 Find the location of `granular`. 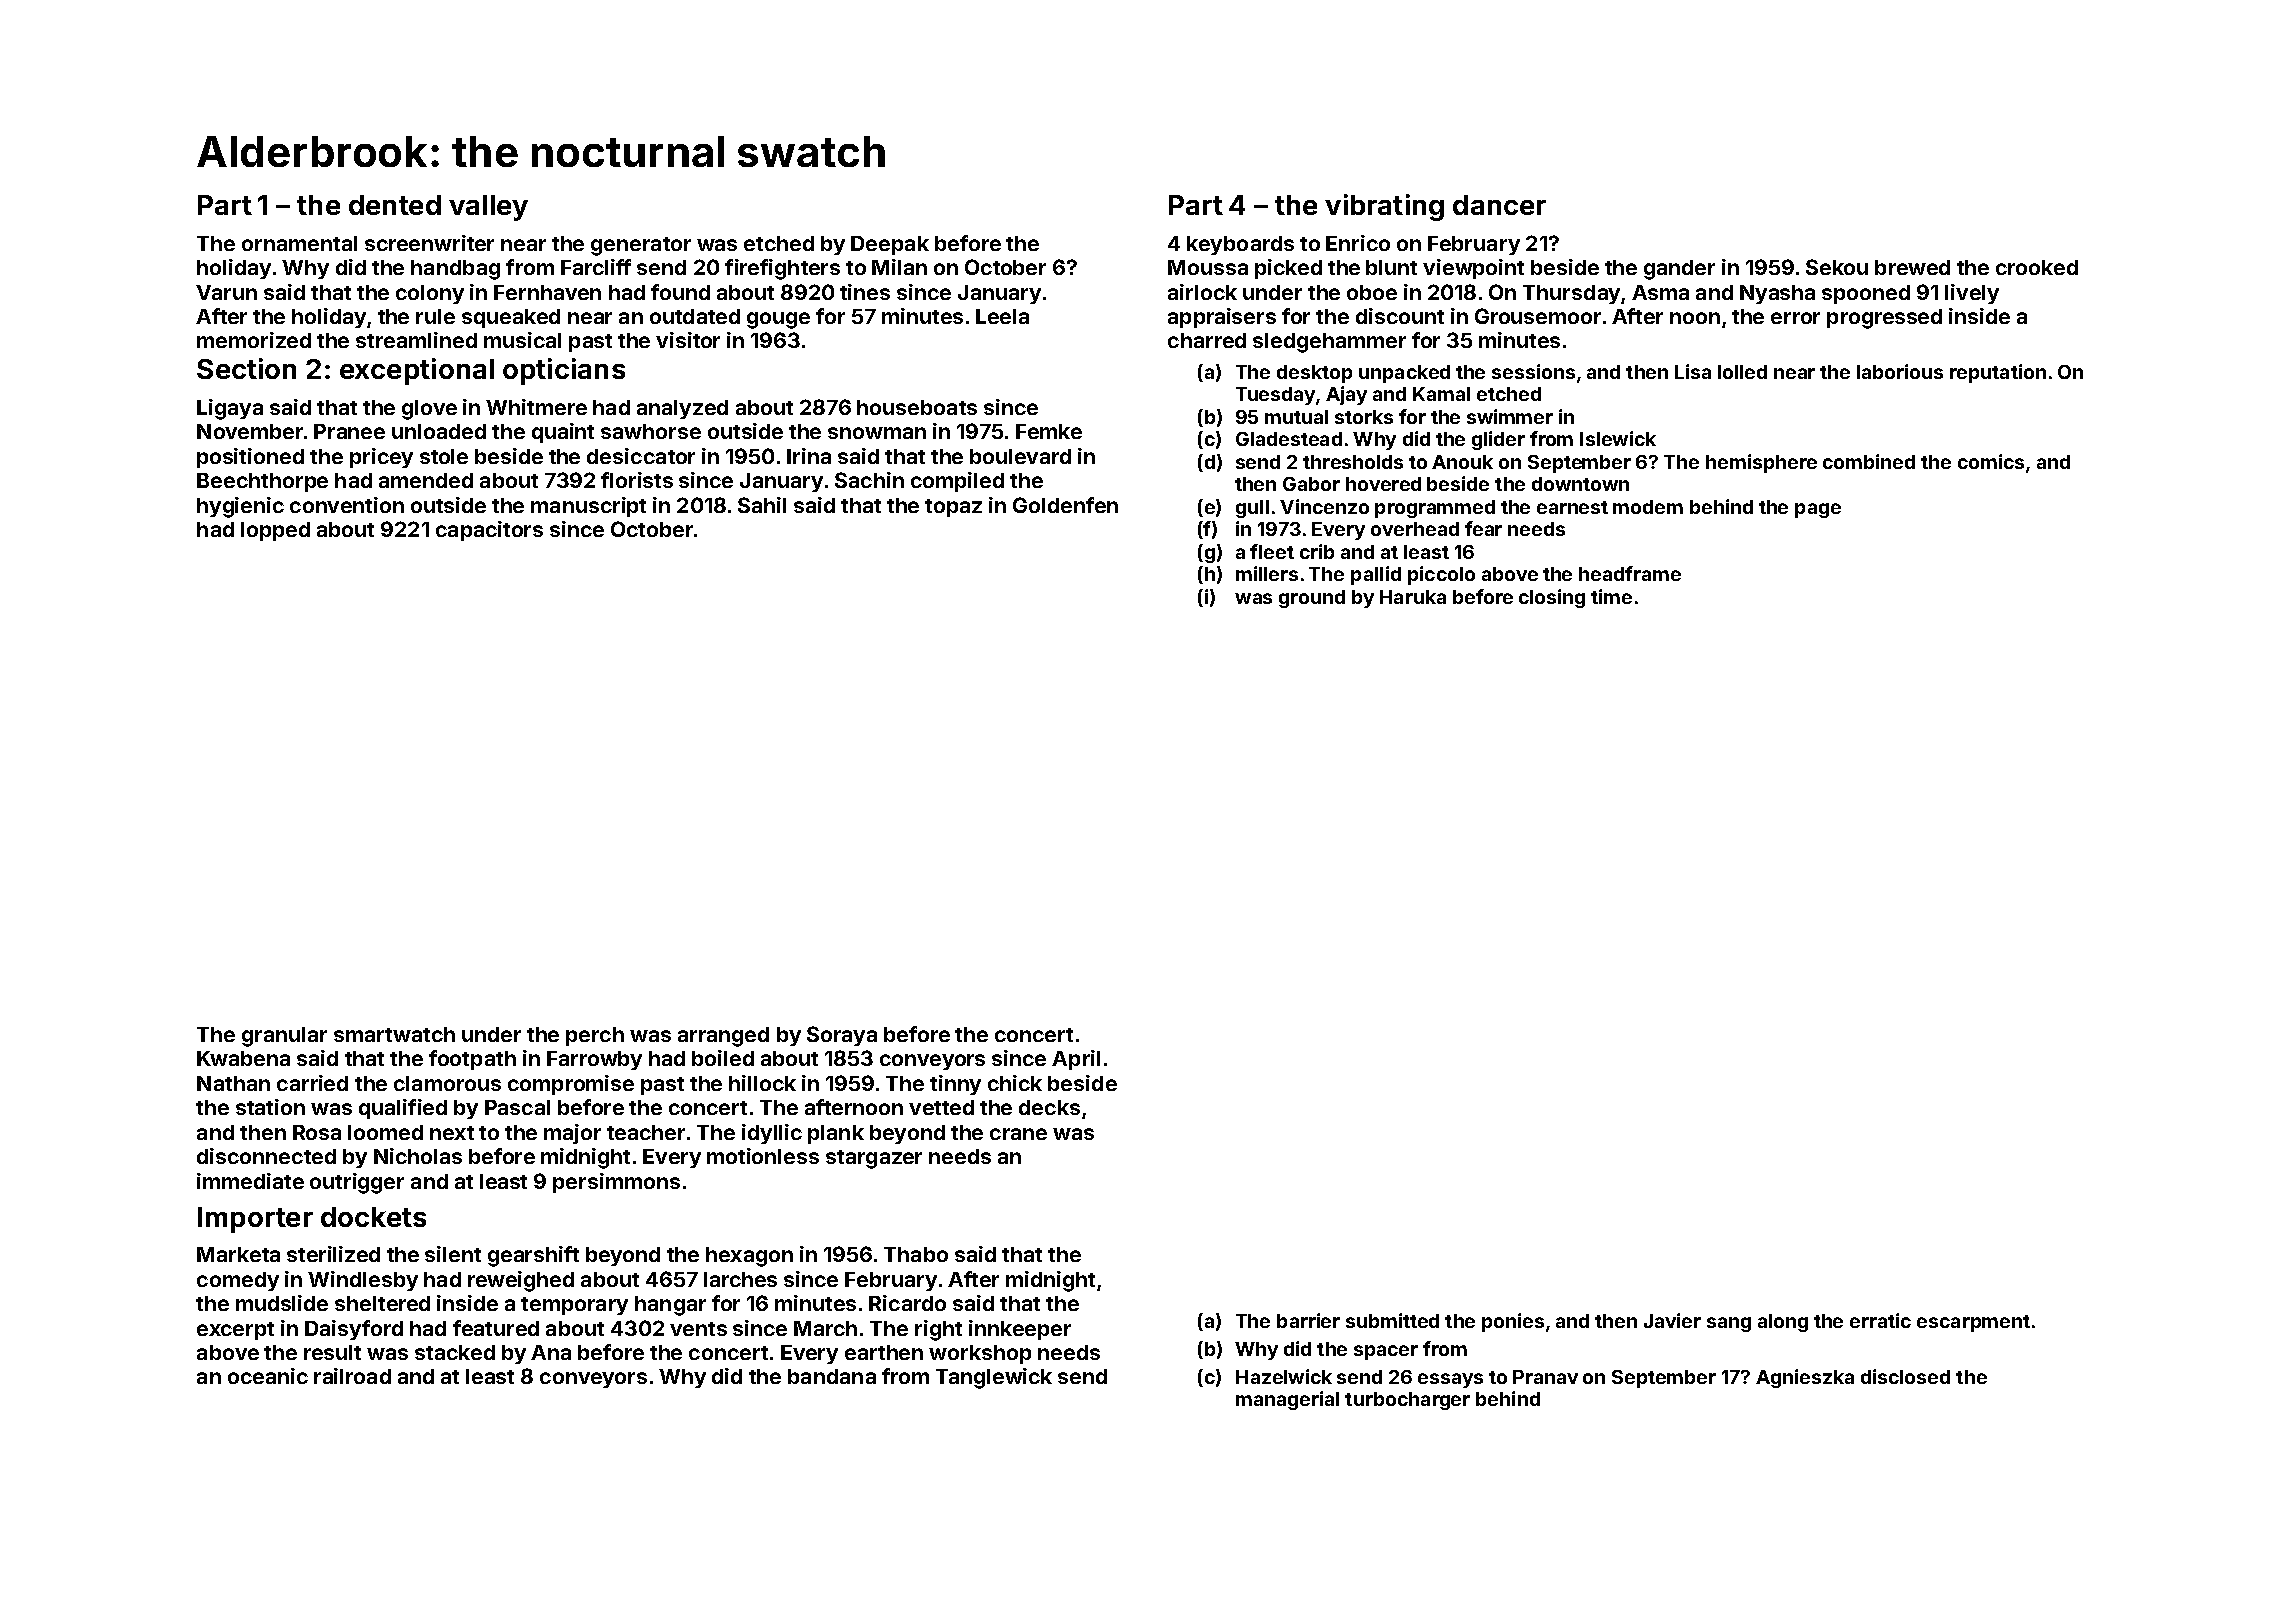

granular is located at coordinates (284, 1037).
